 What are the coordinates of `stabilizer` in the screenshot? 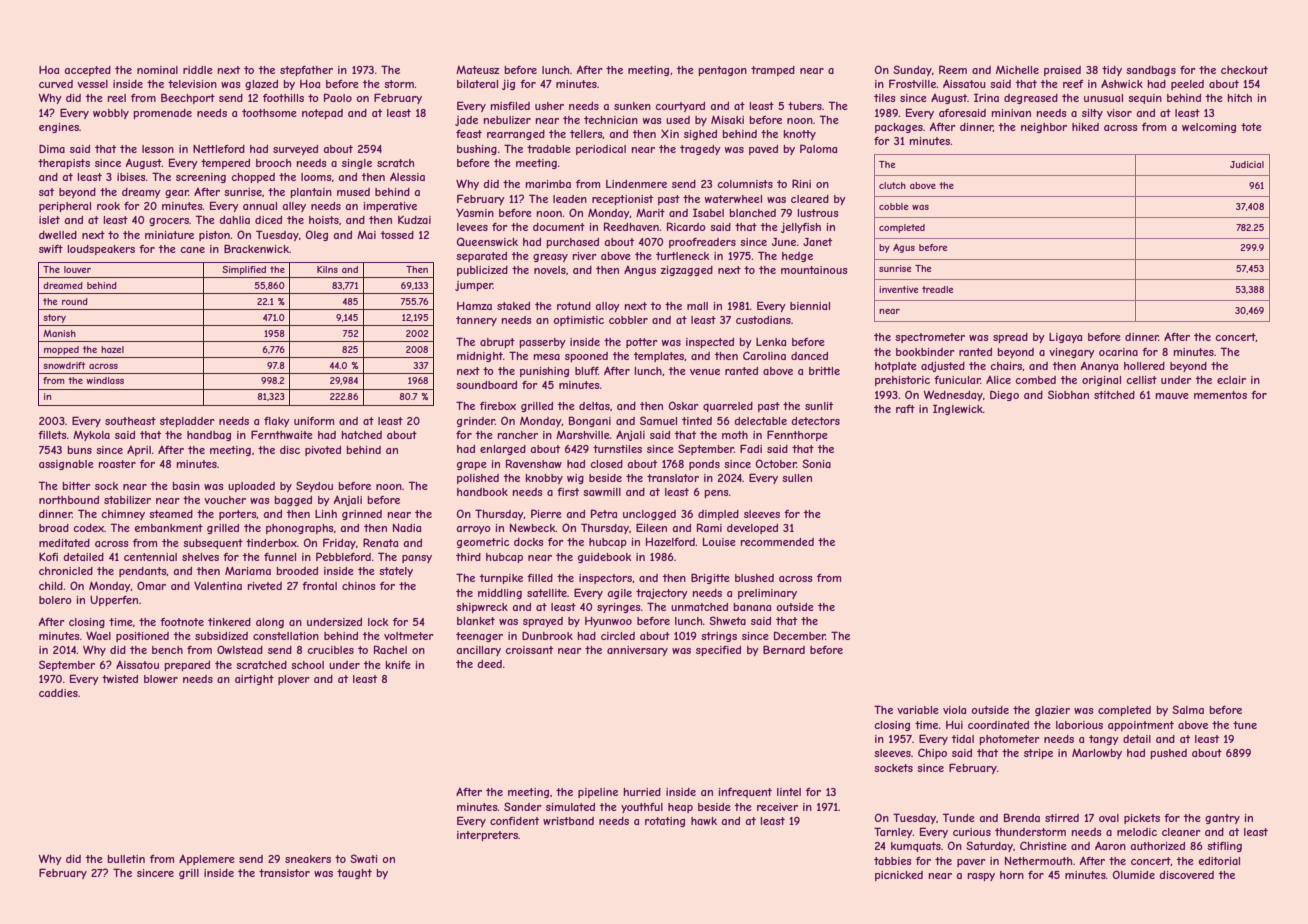 It's located at (127, 500).
